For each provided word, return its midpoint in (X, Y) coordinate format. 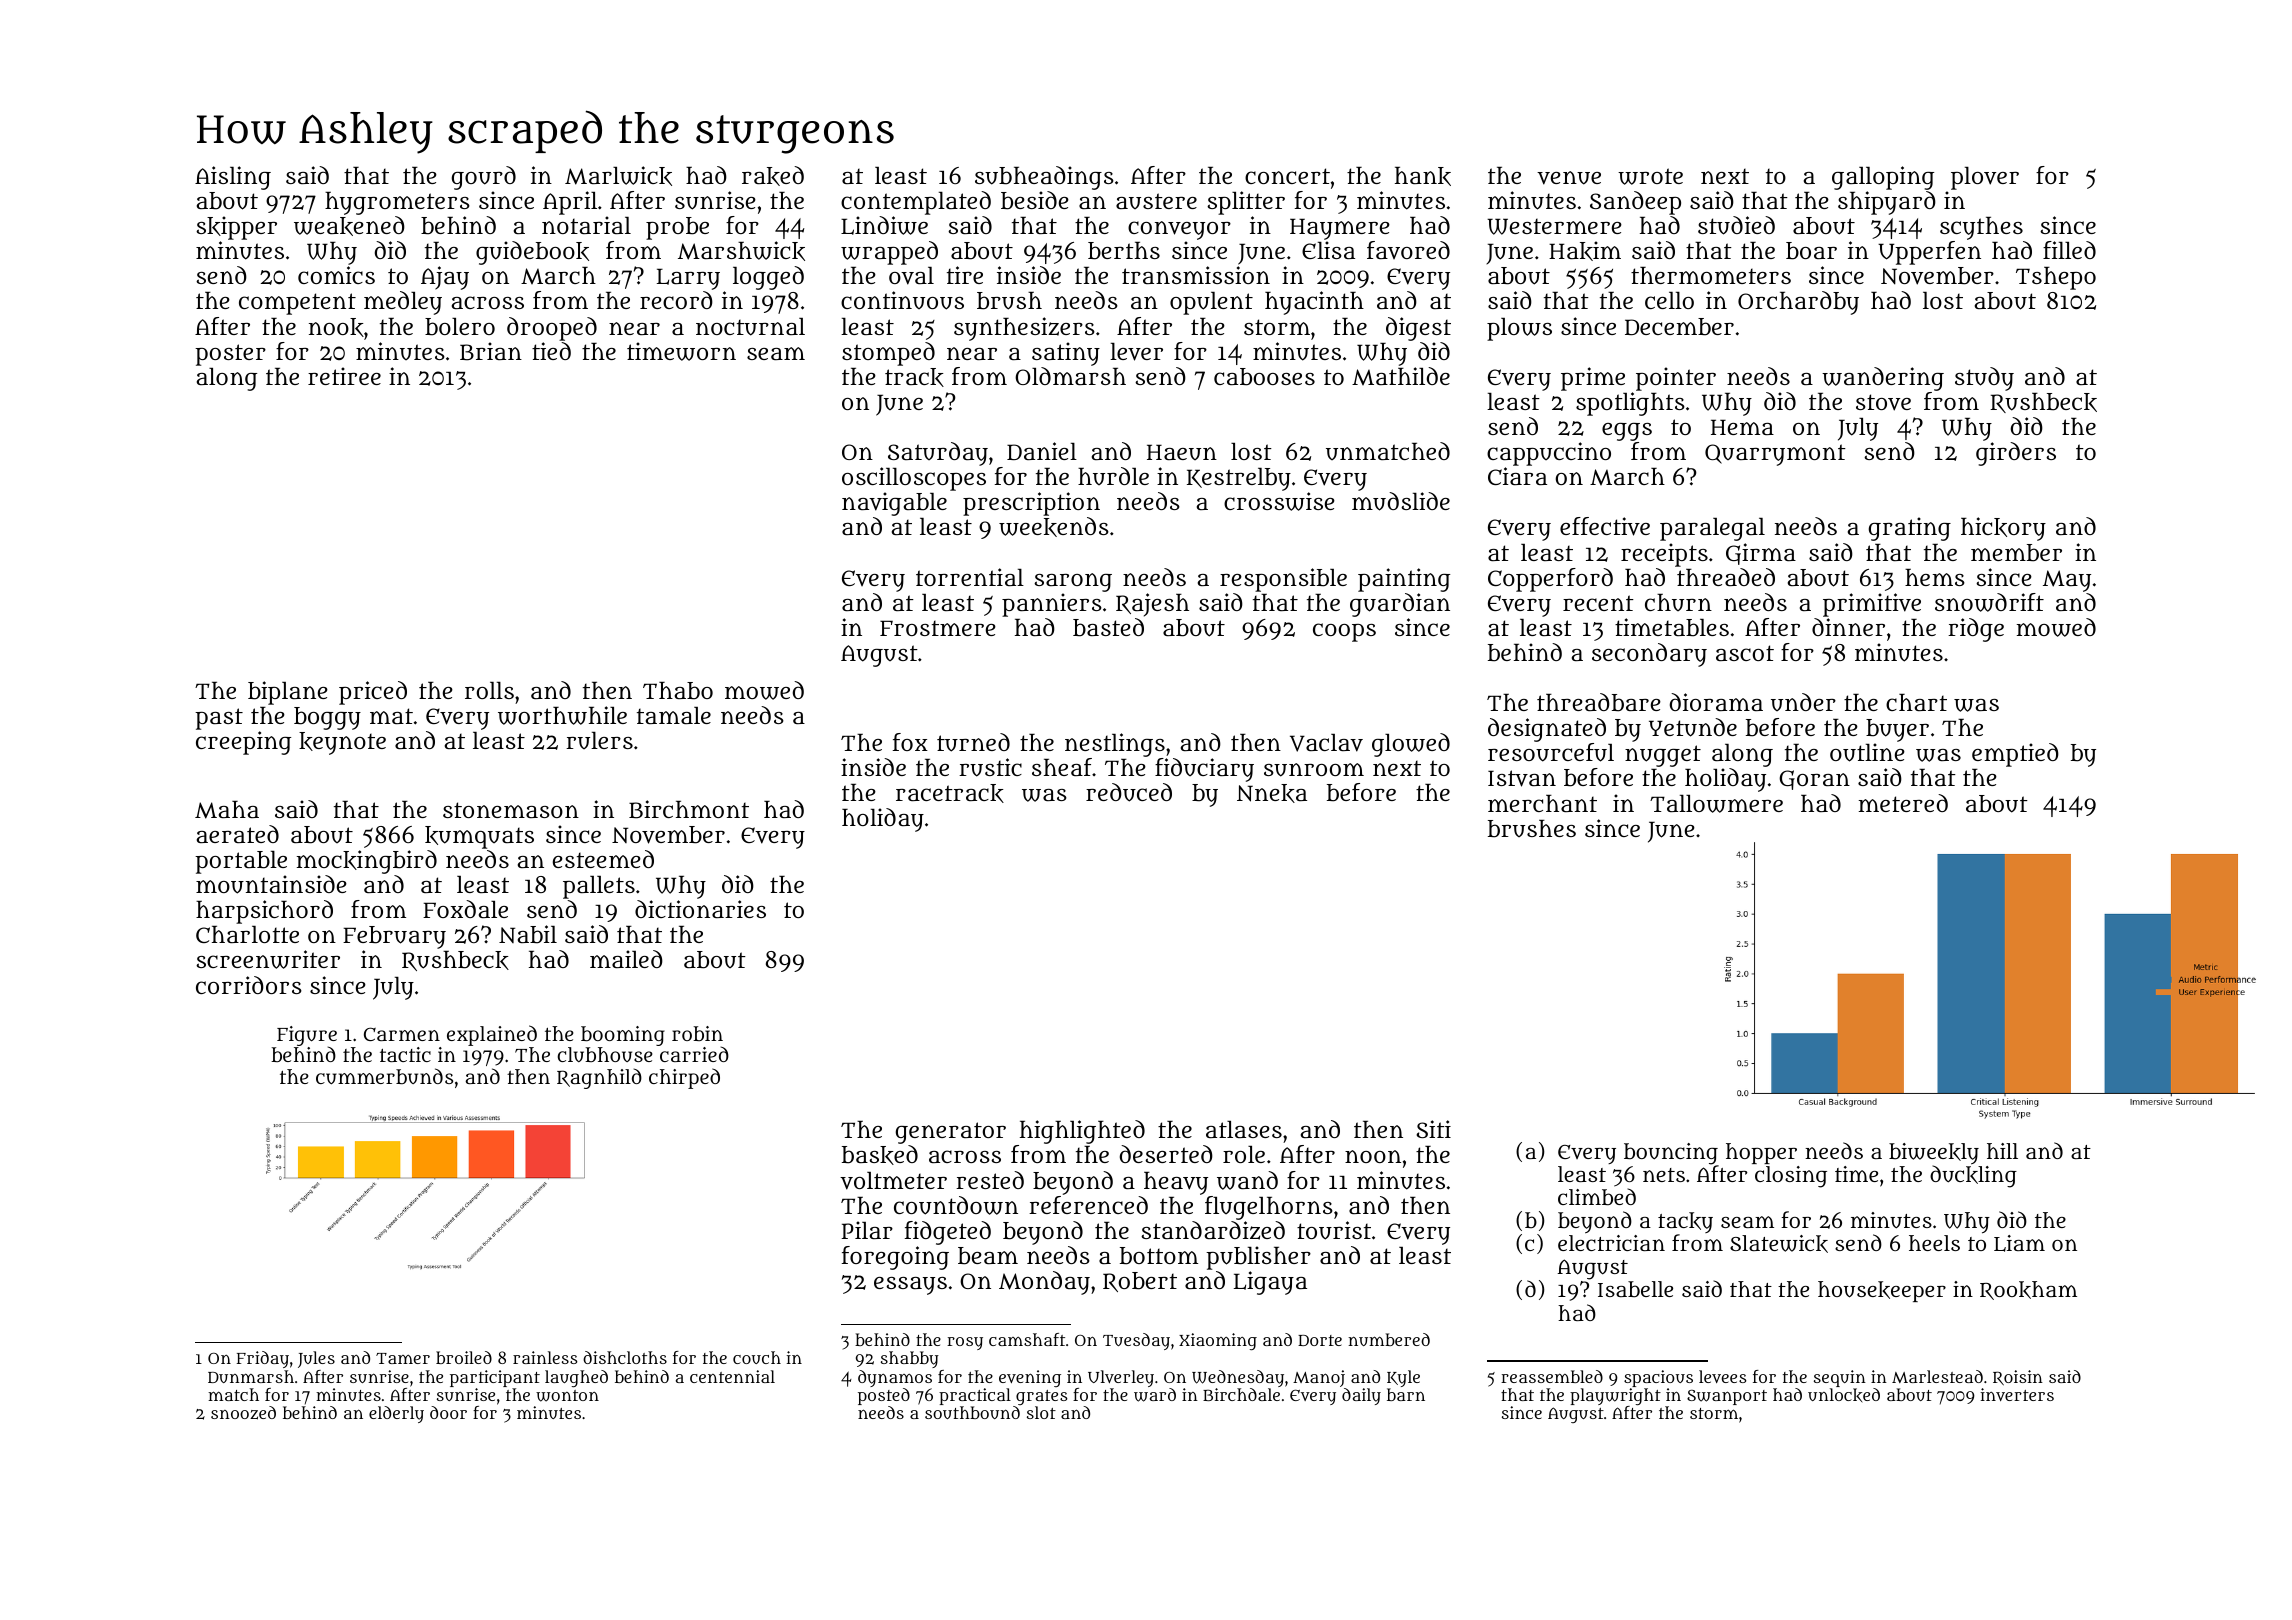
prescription (1031, 504)
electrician (1611, 1243)
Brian (491, 351)
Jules (316, 1359)
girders (2016, 454)
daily (1361, 1396)
